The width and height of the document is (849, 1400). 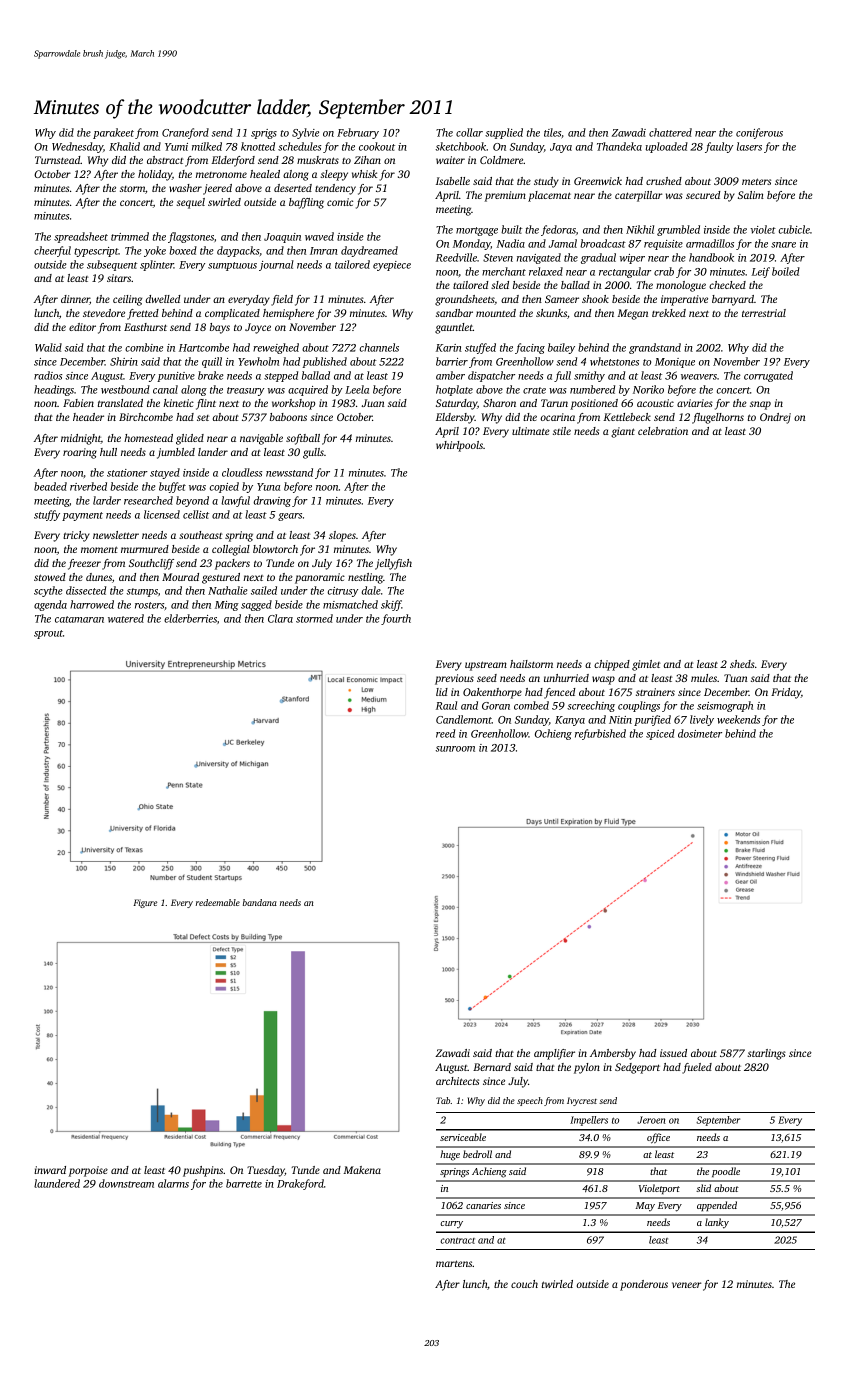 I want to click on veneer, so click(x=687, y=1285).
